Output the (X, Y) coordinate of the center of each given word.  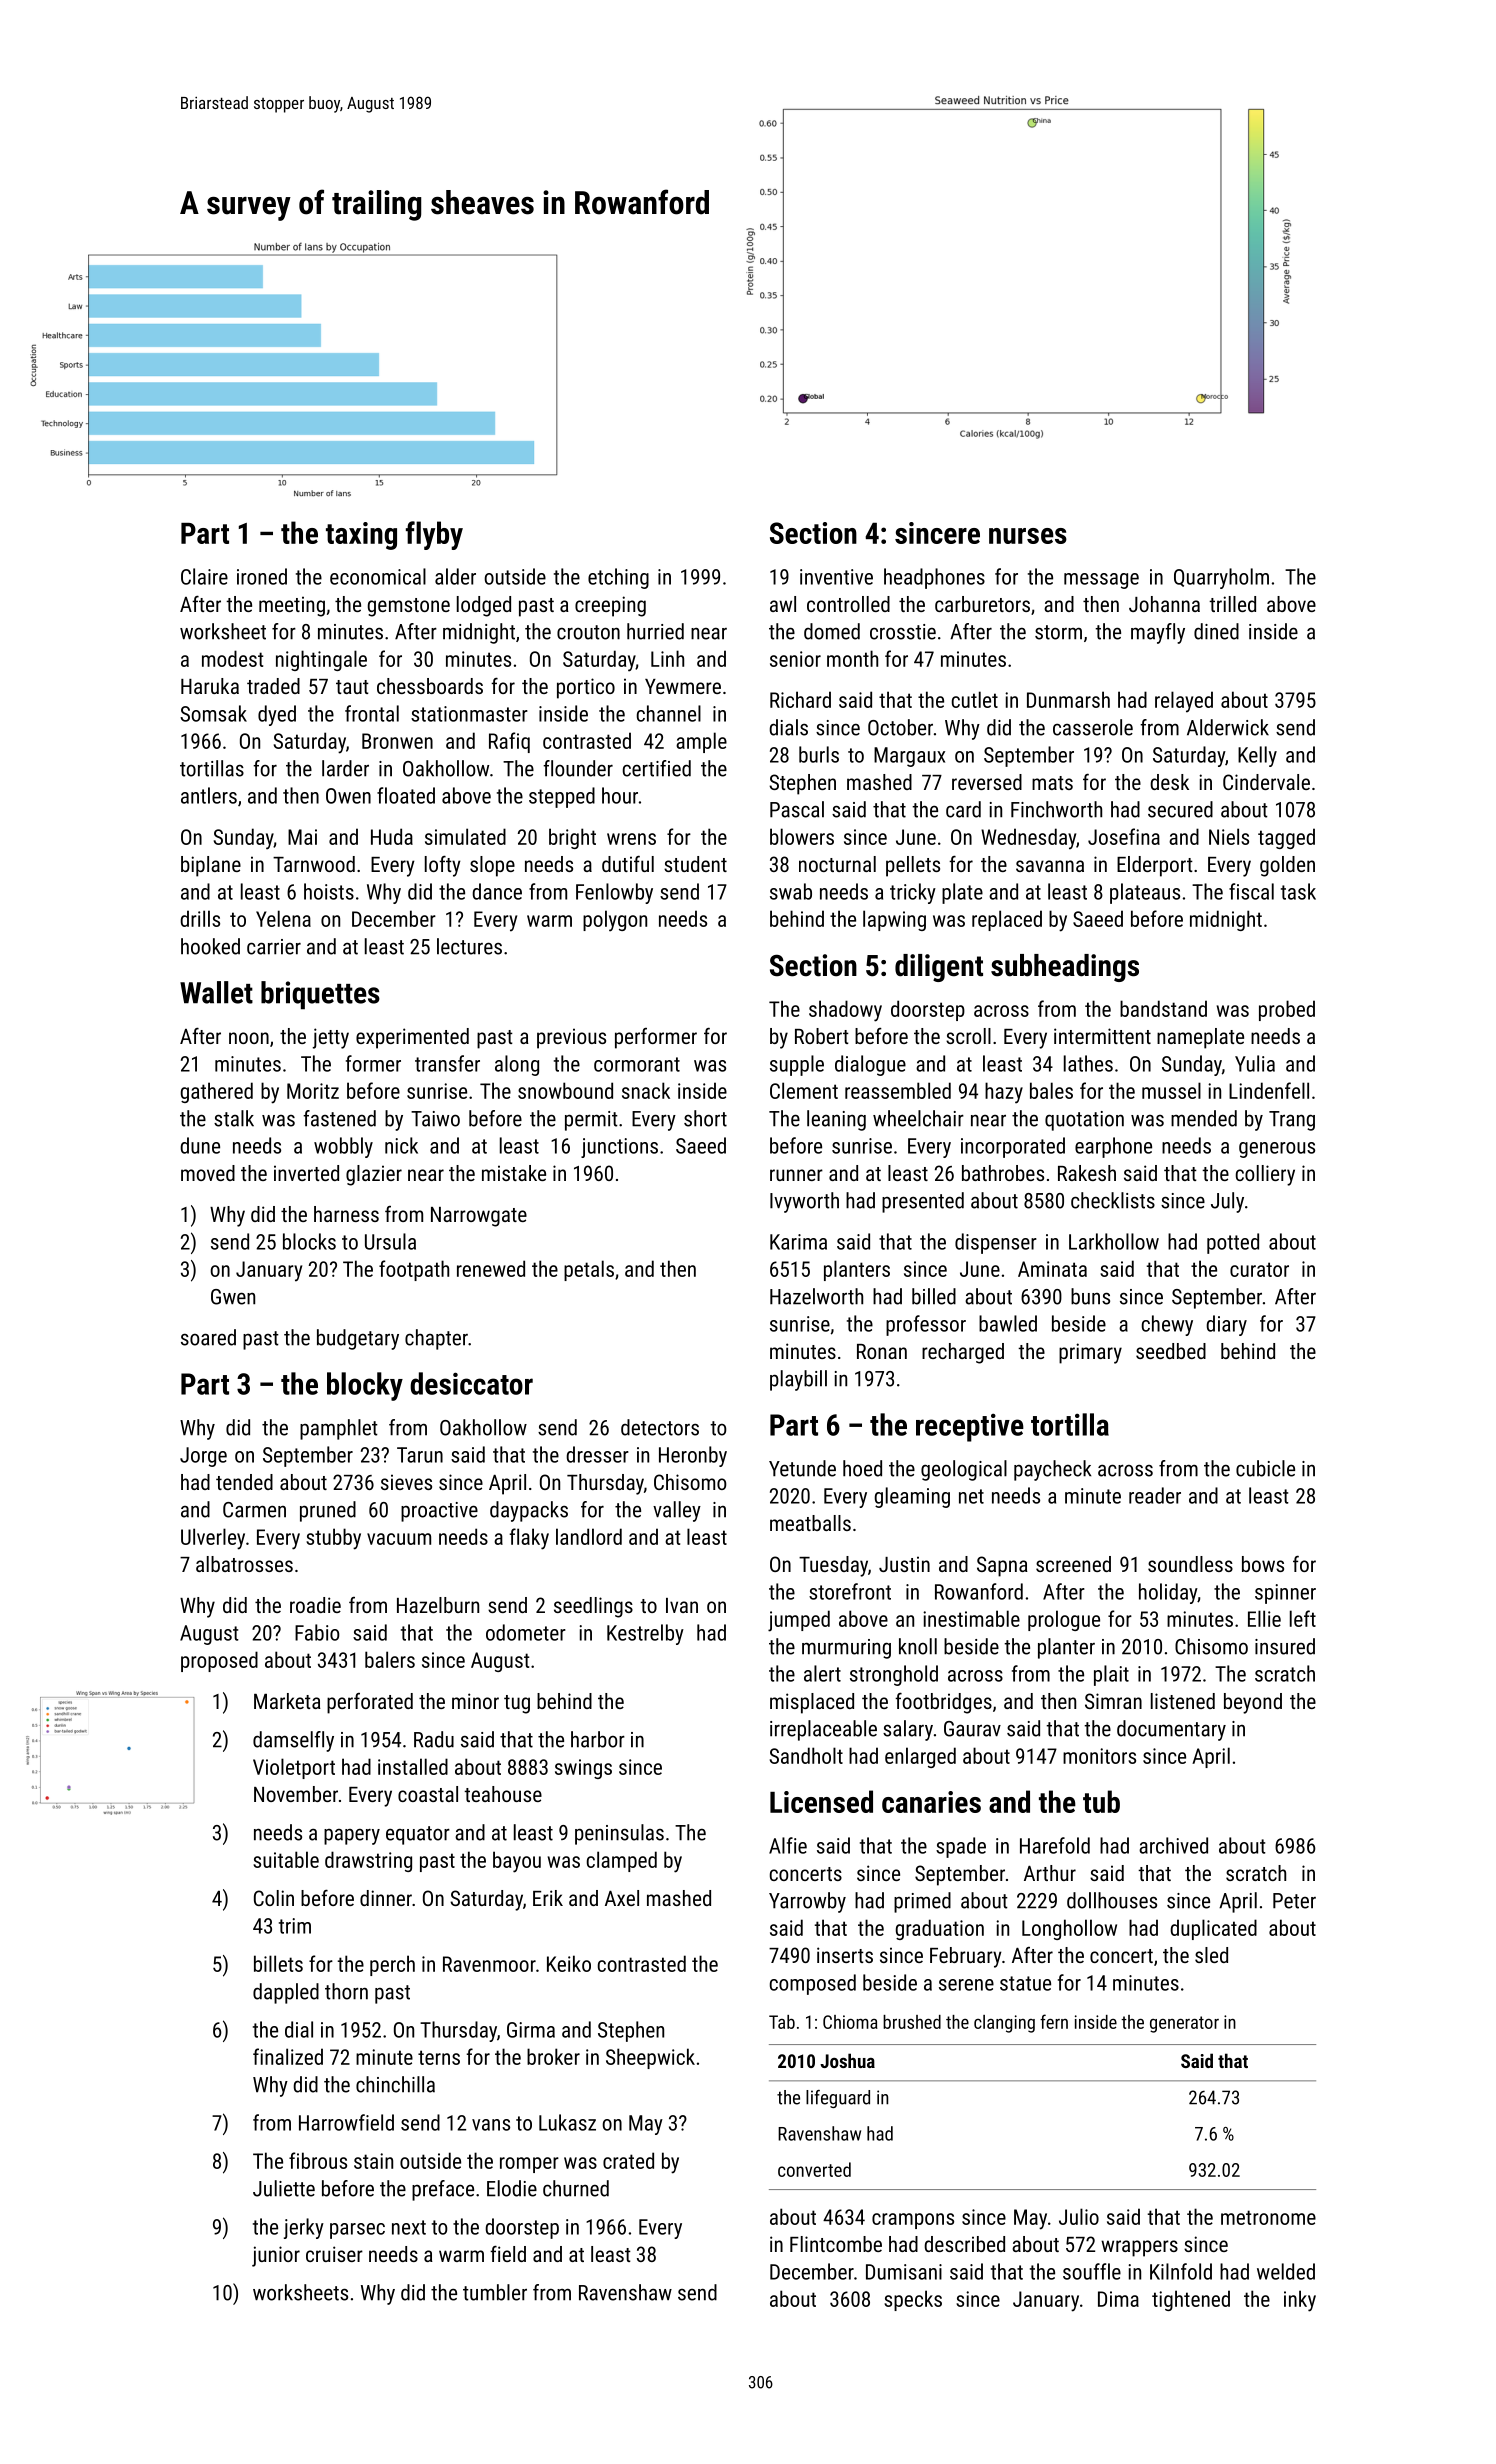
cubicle (1265, 1468)
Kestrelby (645, 1634)
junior (276, 2256)
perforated (370, 1703)
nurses (1028, 536)
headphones (934, 578)
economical (378, 576)
